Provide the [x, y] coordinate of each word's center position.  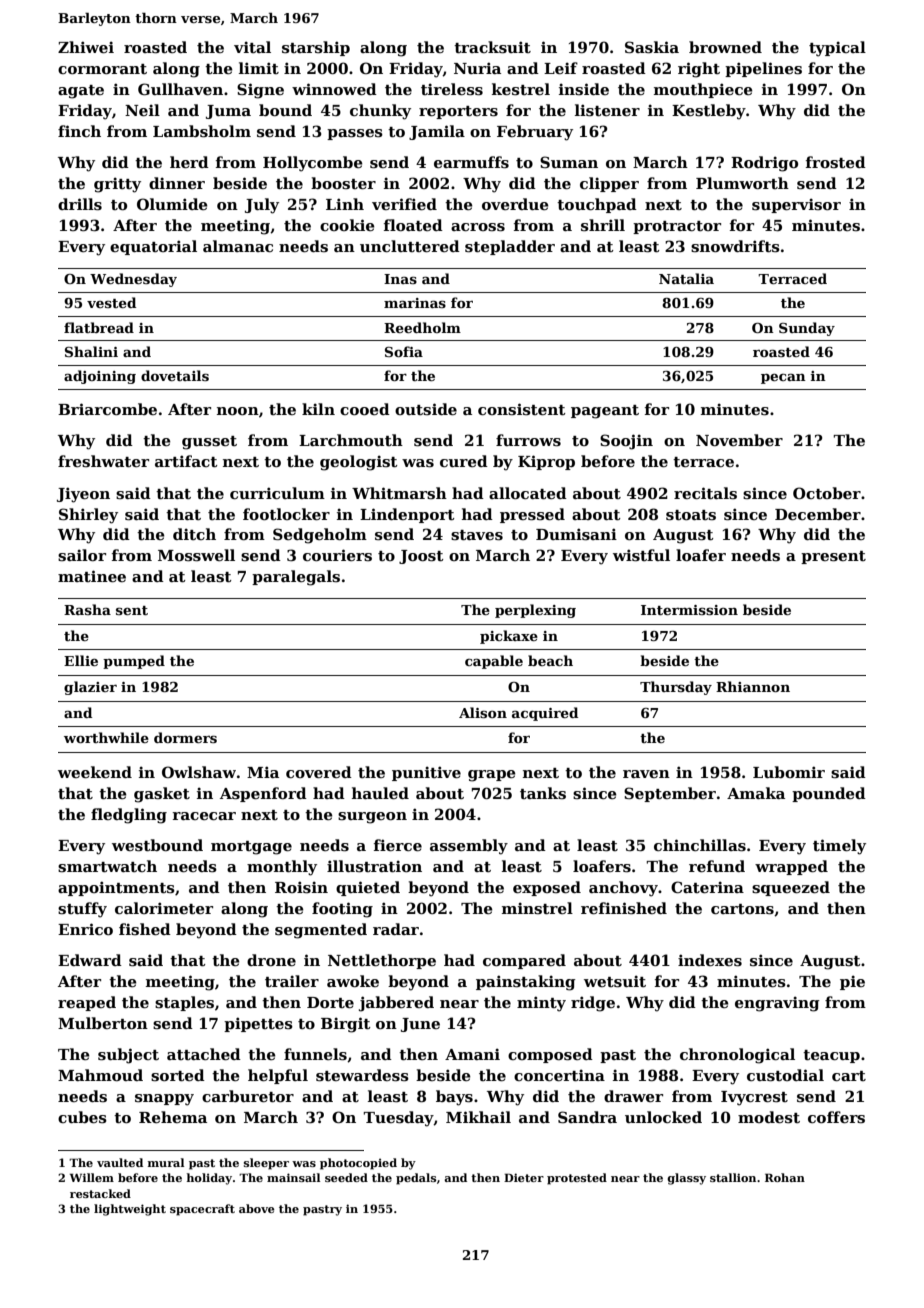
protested [577, 1179]
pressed [532, 515]
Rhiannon [753, 686]
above [257, 1208]
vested [111, 302]
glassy [686, 1179]
